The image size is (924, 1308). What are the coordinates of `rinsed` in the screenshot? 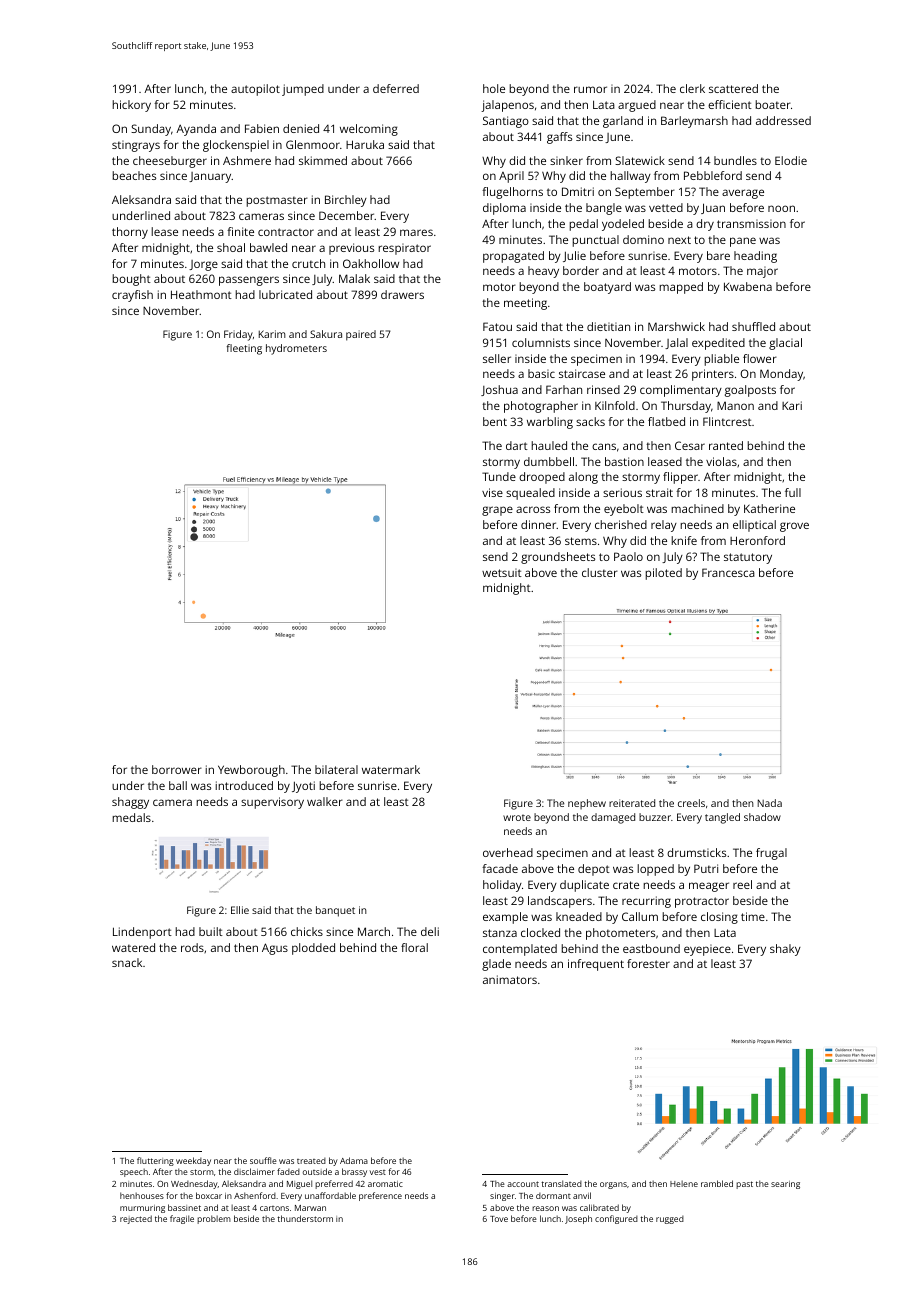 It's located at (603, 389).
